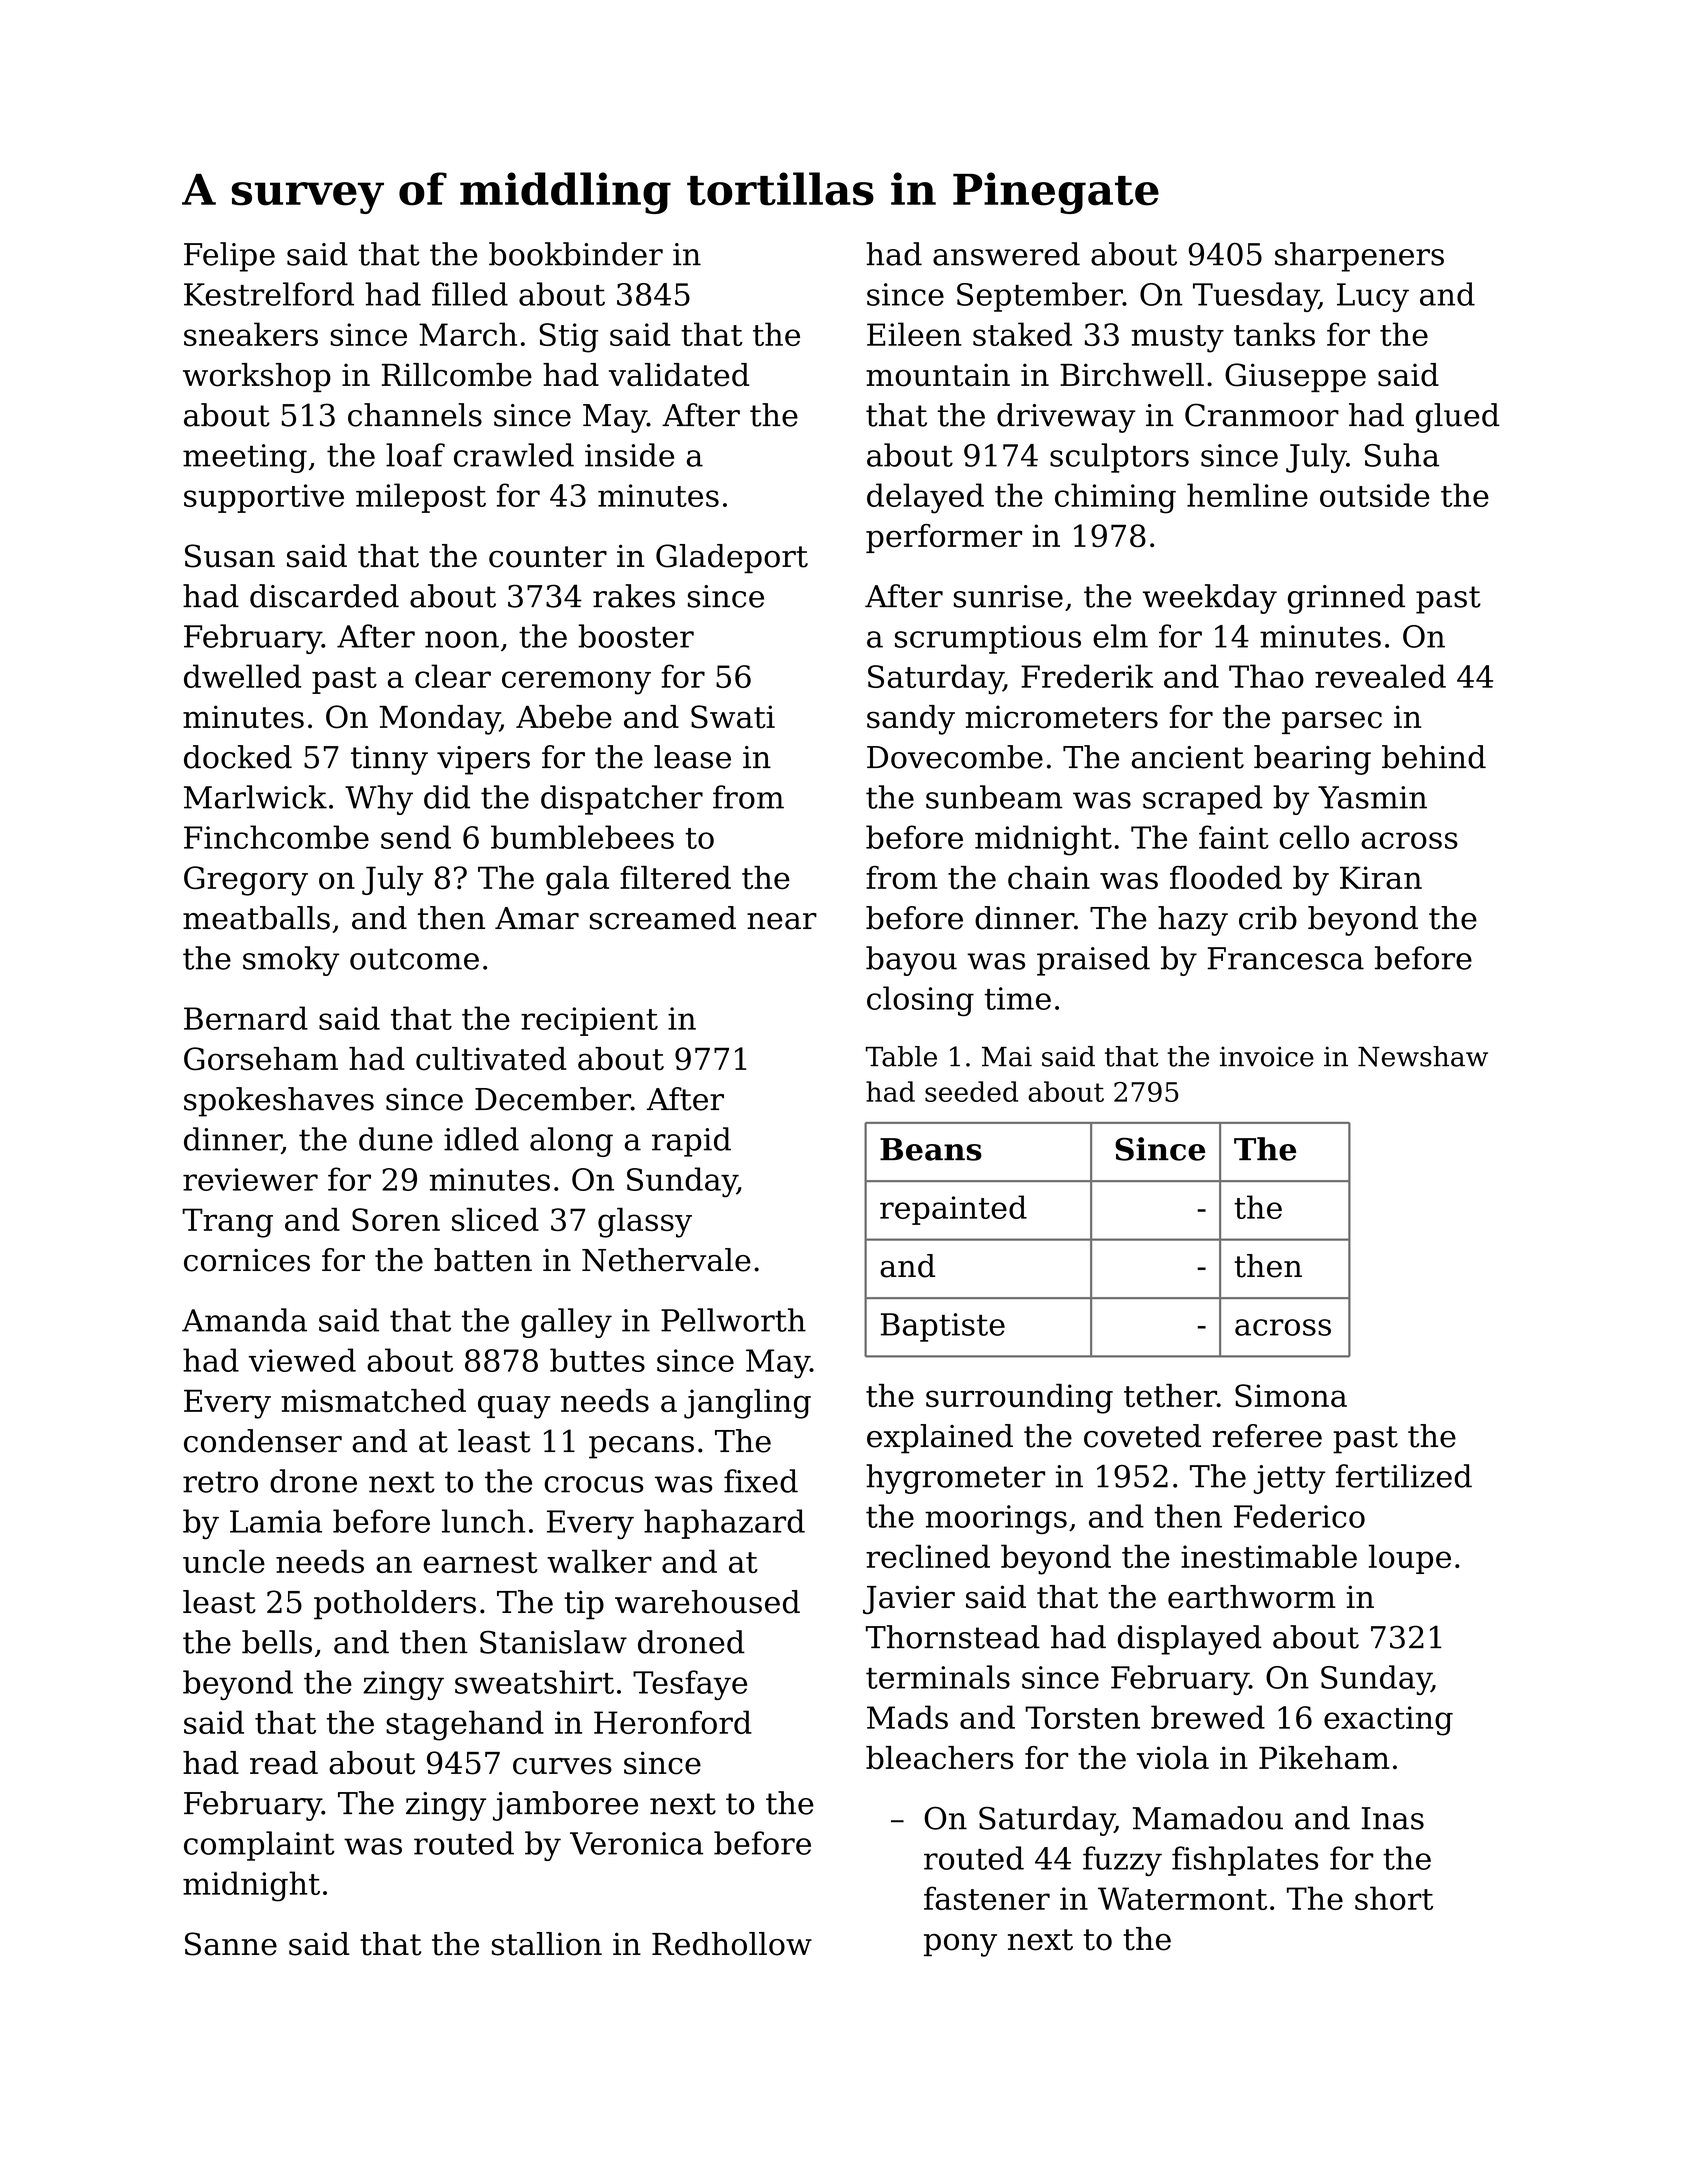  What do you see at coordinates (534, 1682) in the page?
I see `sweatshirt` at bounding box center [534, 1682].
